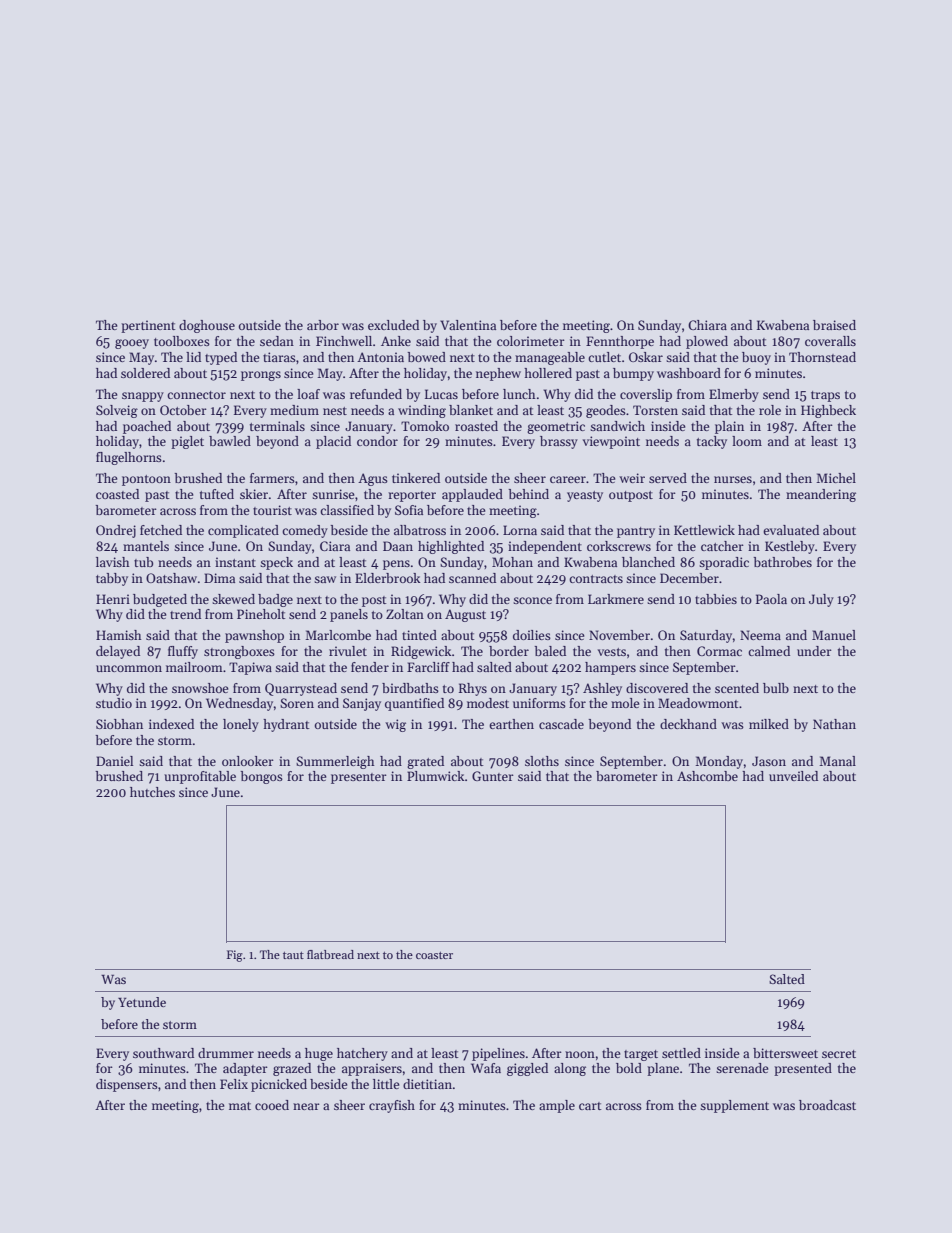 The width and height of the page is (952, 1233). I want to click on Ashcombe, so click(707, 776).
